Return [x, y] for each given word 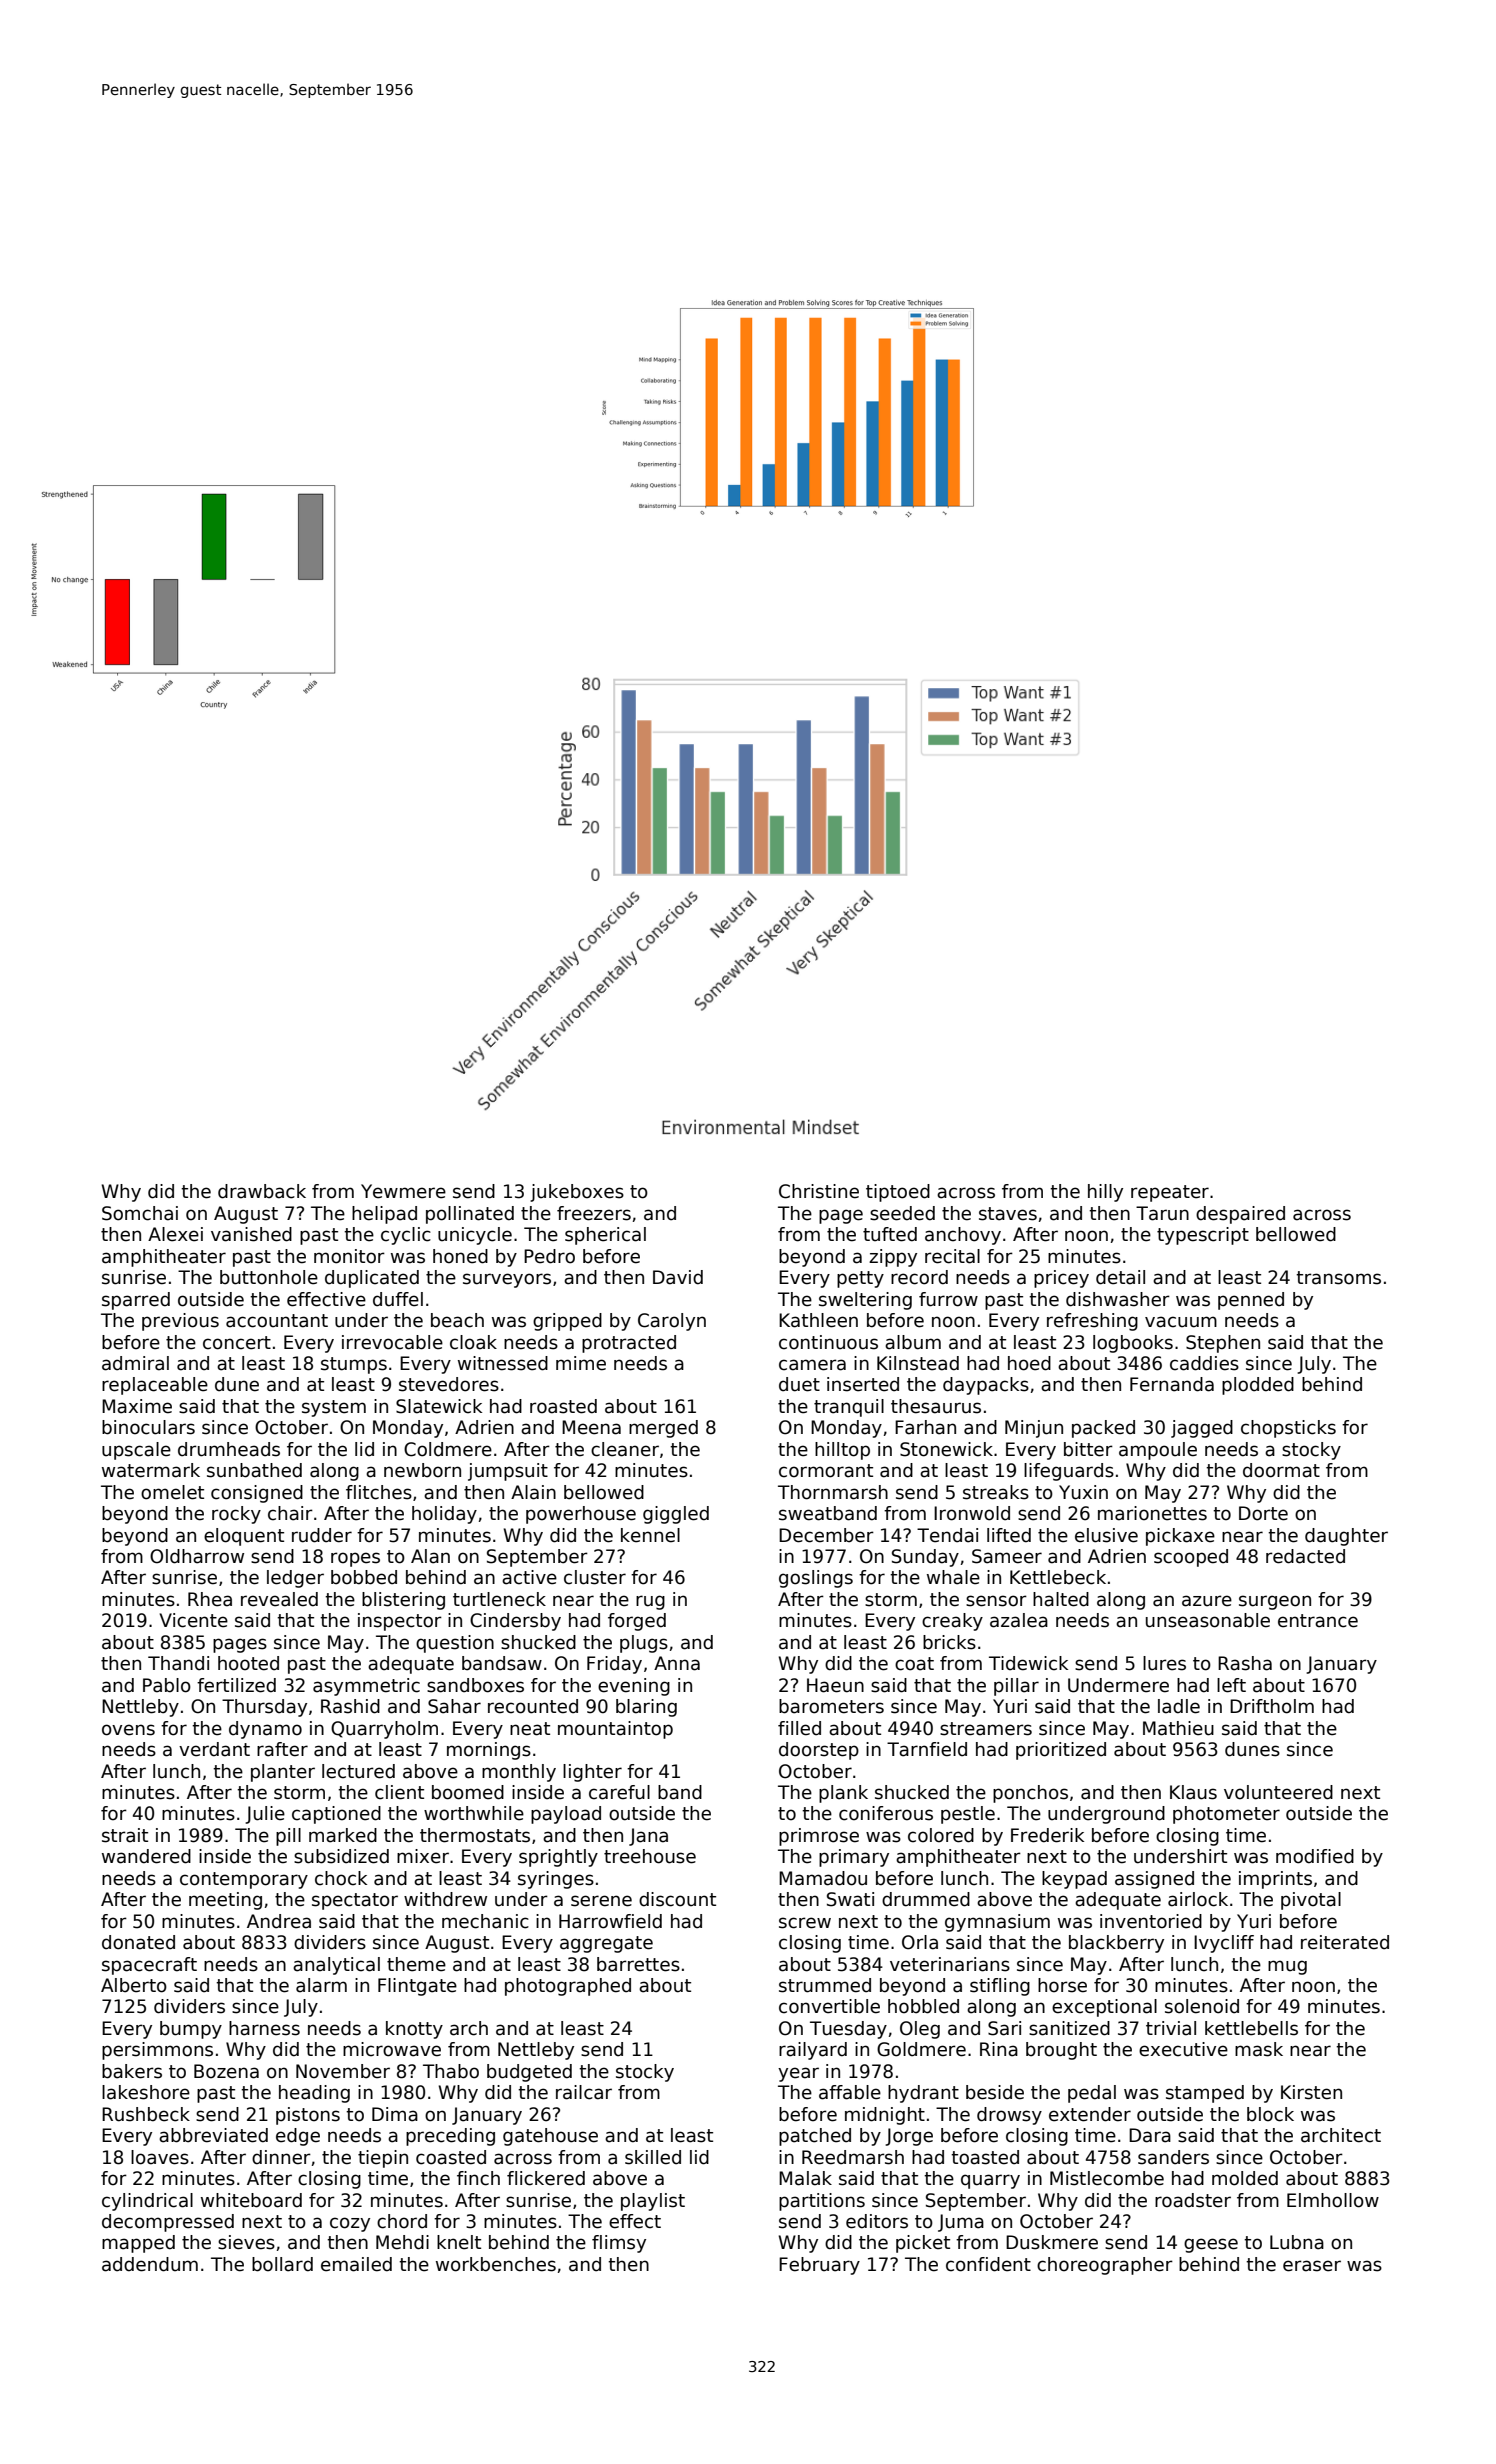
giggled [676, 1515]
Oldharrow [197, 1556]
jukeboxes [577, 1193]
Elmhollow [1333, 2200]
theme [416, 1964]
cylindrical [147, 2202]
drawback [262, 1191]
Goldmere [921, 2049]
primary [854, 1858]
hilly [1105, 1193]
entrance [1318, 1621]
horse [1062, 1985]
